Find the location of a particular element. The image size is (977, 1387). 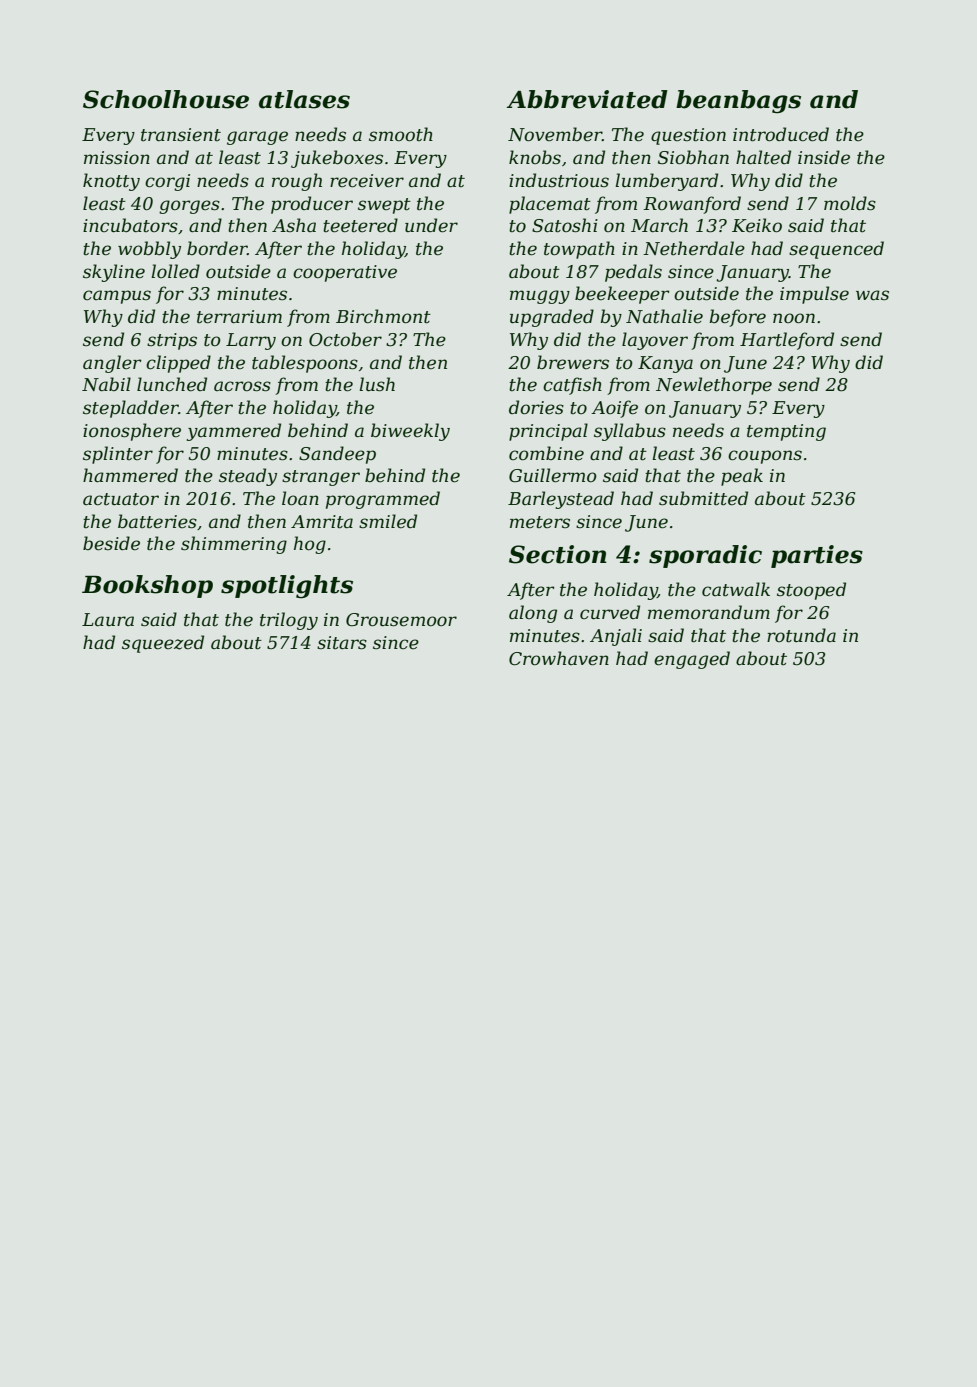

spotlights is located at coordinates (287, 587).
